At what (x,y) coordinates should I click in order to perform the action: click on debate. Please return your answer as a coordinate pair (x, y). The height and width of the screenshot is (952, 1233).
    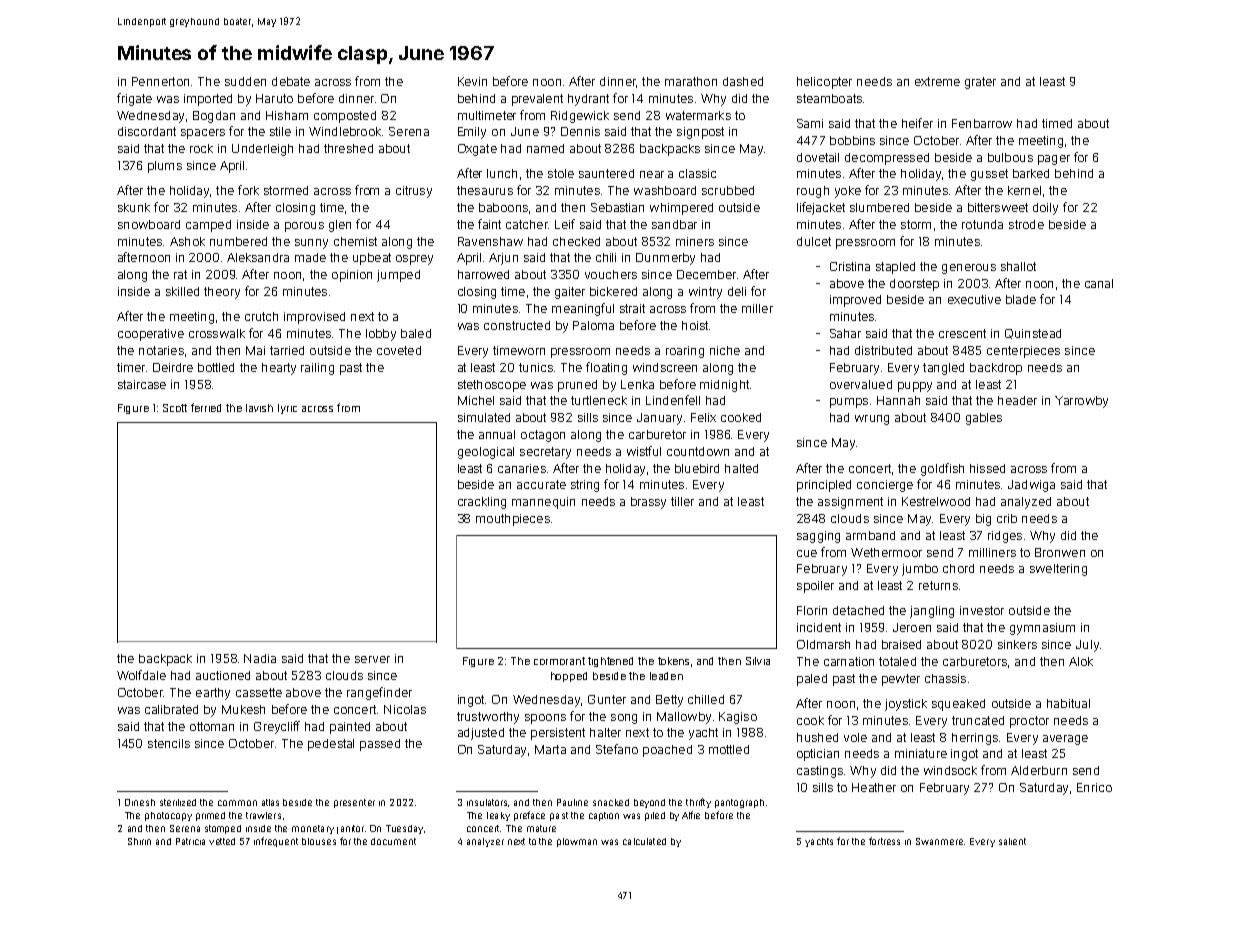
    Looking at the image, I should click on (291, 81).
